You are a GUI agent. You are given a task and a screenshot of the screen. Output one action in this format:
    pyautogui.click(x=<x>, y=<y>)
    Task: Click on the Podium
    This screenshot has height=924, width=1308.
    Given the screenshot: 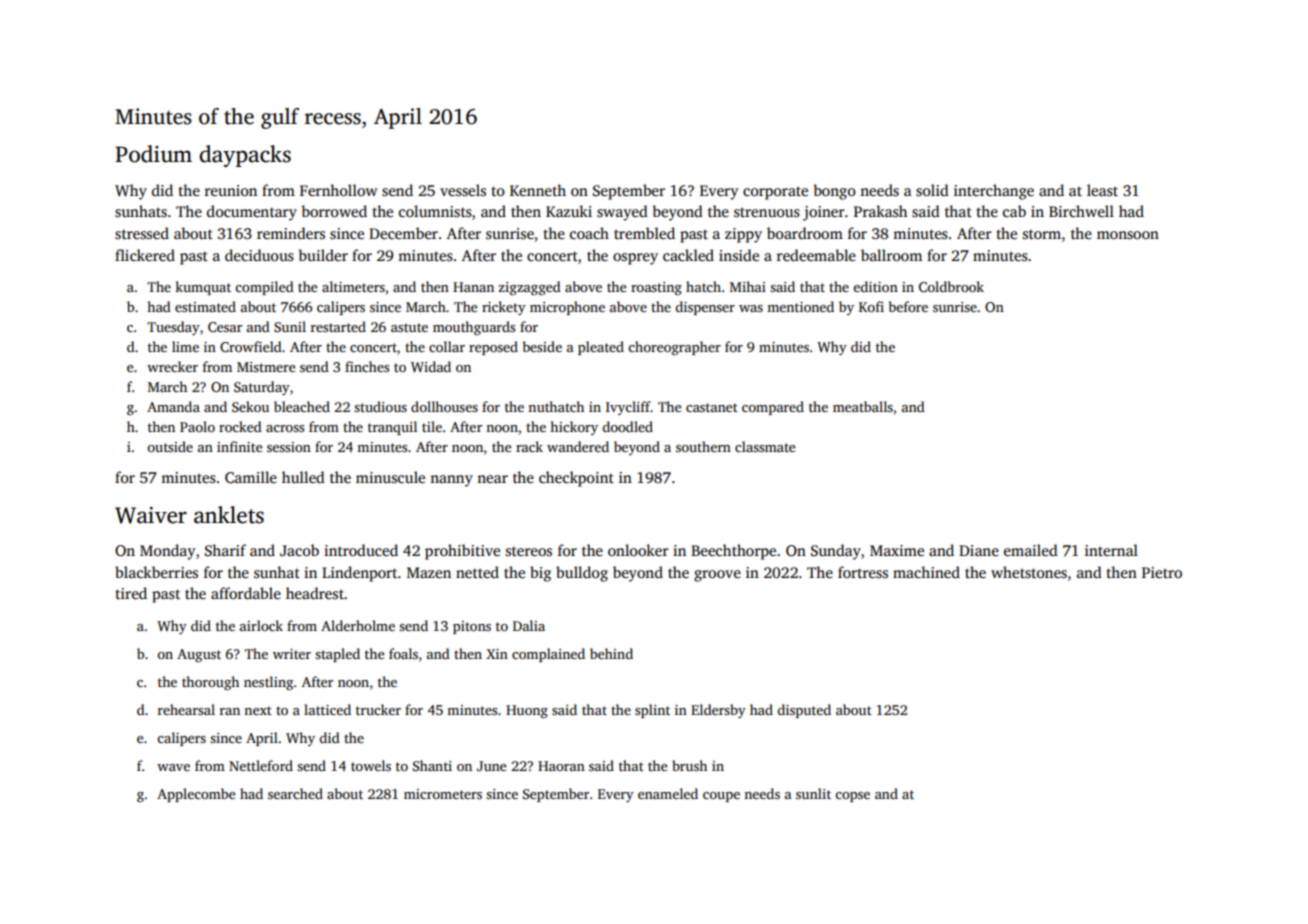 What is the action you would take?
    pyautogui.click(x=153, y=154)
